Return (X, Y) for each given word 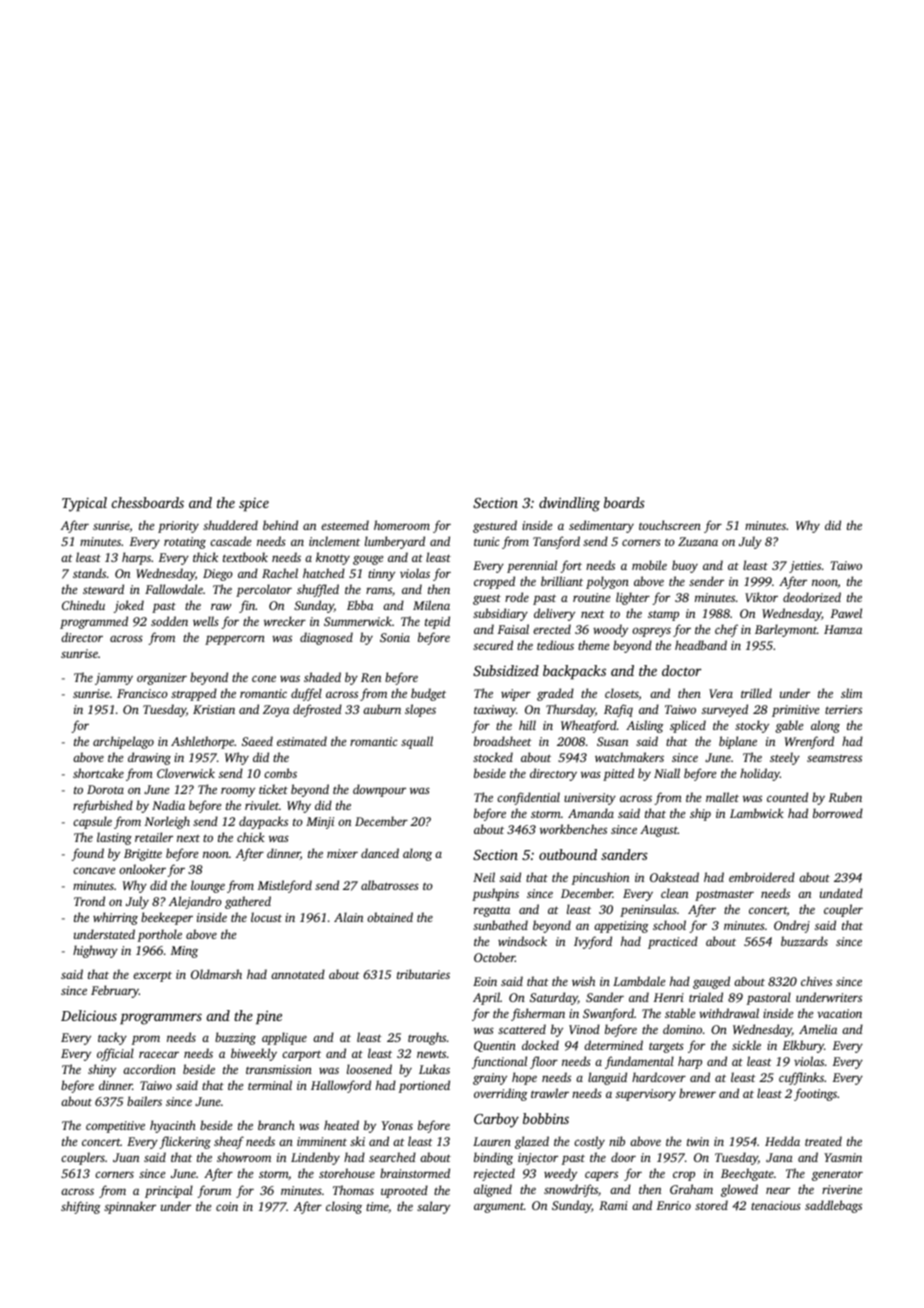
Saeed (257, 741)
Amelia (818, 1029)
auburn (382, 709)
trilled (756, 693)
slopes (420, 710)
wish (583, 981)
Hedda (782, 1141)
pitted (618, 774)
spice (254, 504)
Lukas (434, 1069)
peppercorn (235, 640)
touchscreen (670, 525)
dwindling (569, 504)
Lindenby (315, 1158)
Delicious (89, 1015)
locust (266, 917)
